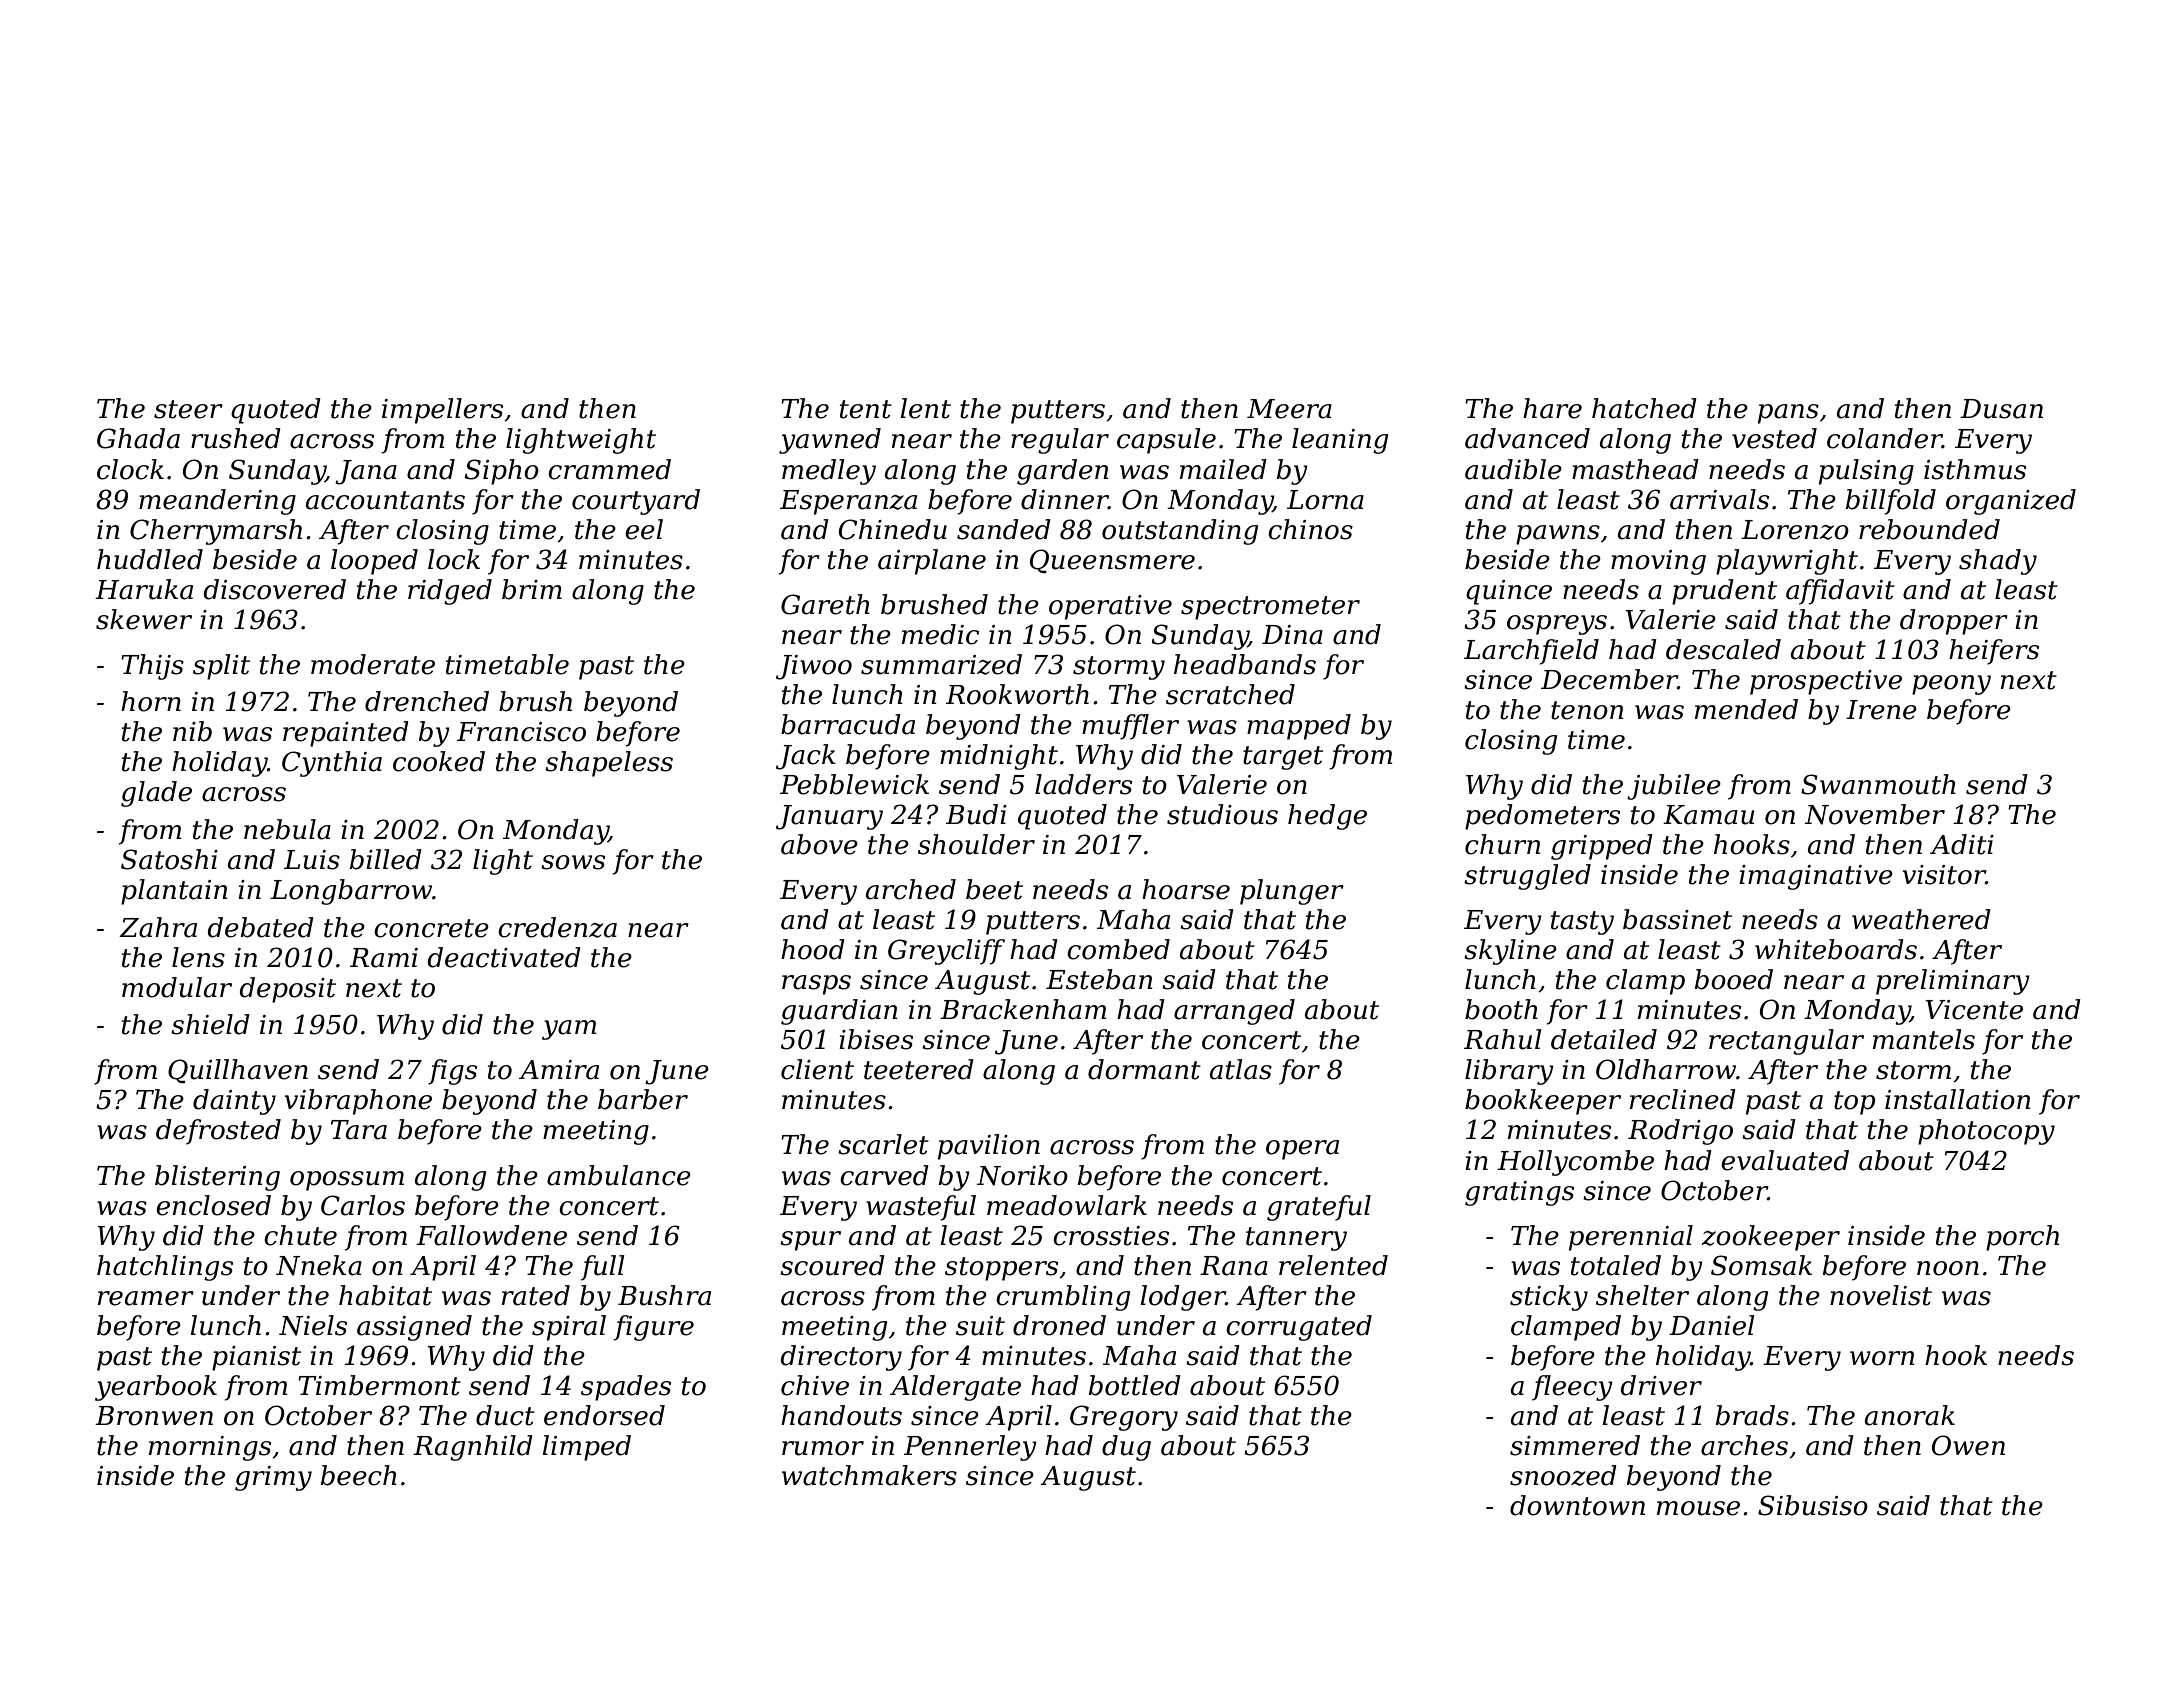 The height and width of the image is (1683, 2178). I want to click on muffler, so click(1130, 727).
